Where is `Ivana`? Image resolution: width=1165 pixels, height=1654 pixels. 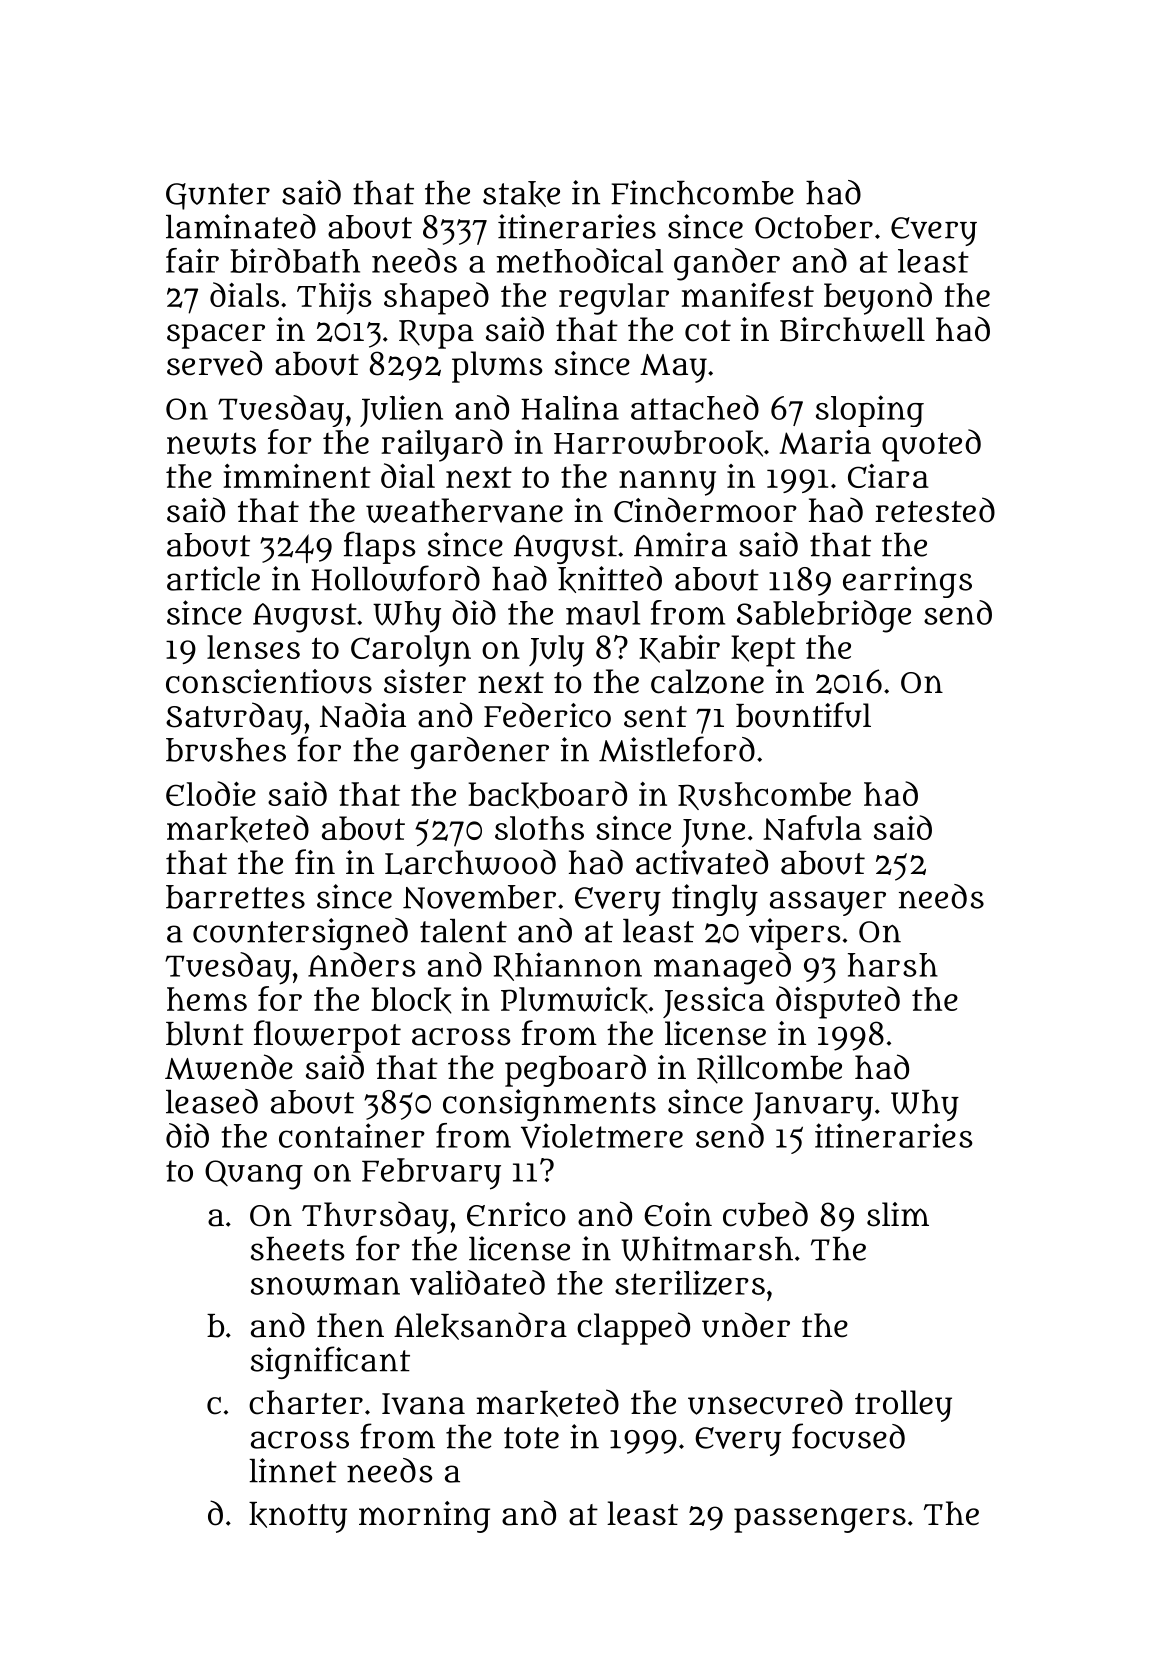
Ivana is located at coordinates (423, 1404).
